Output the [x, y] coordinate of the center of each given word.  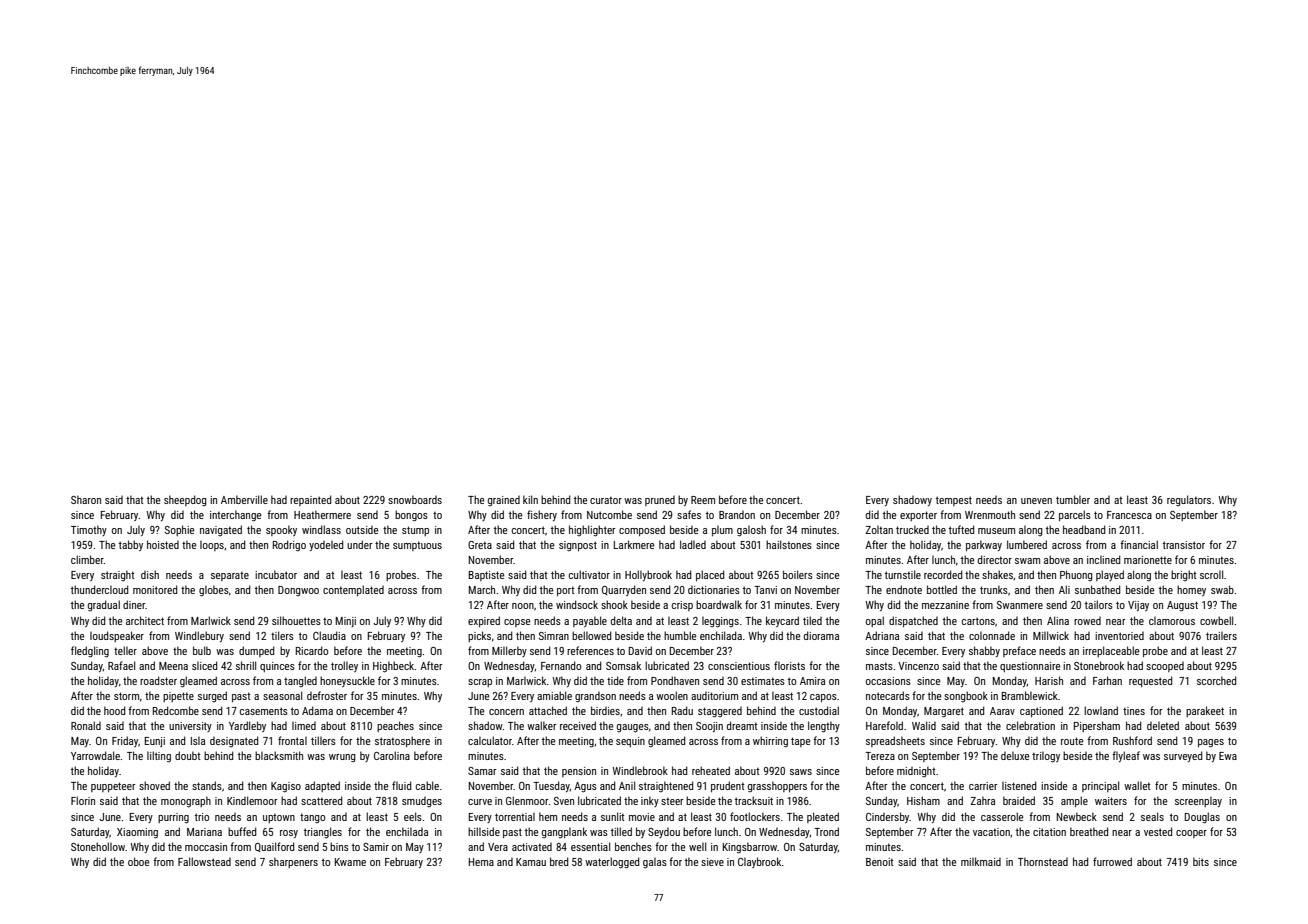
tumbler [1073, 499]
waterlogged [612, 863]
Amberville [244, 499]
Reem [703, 500]
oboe [138, 861]
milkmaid [981, 861]
